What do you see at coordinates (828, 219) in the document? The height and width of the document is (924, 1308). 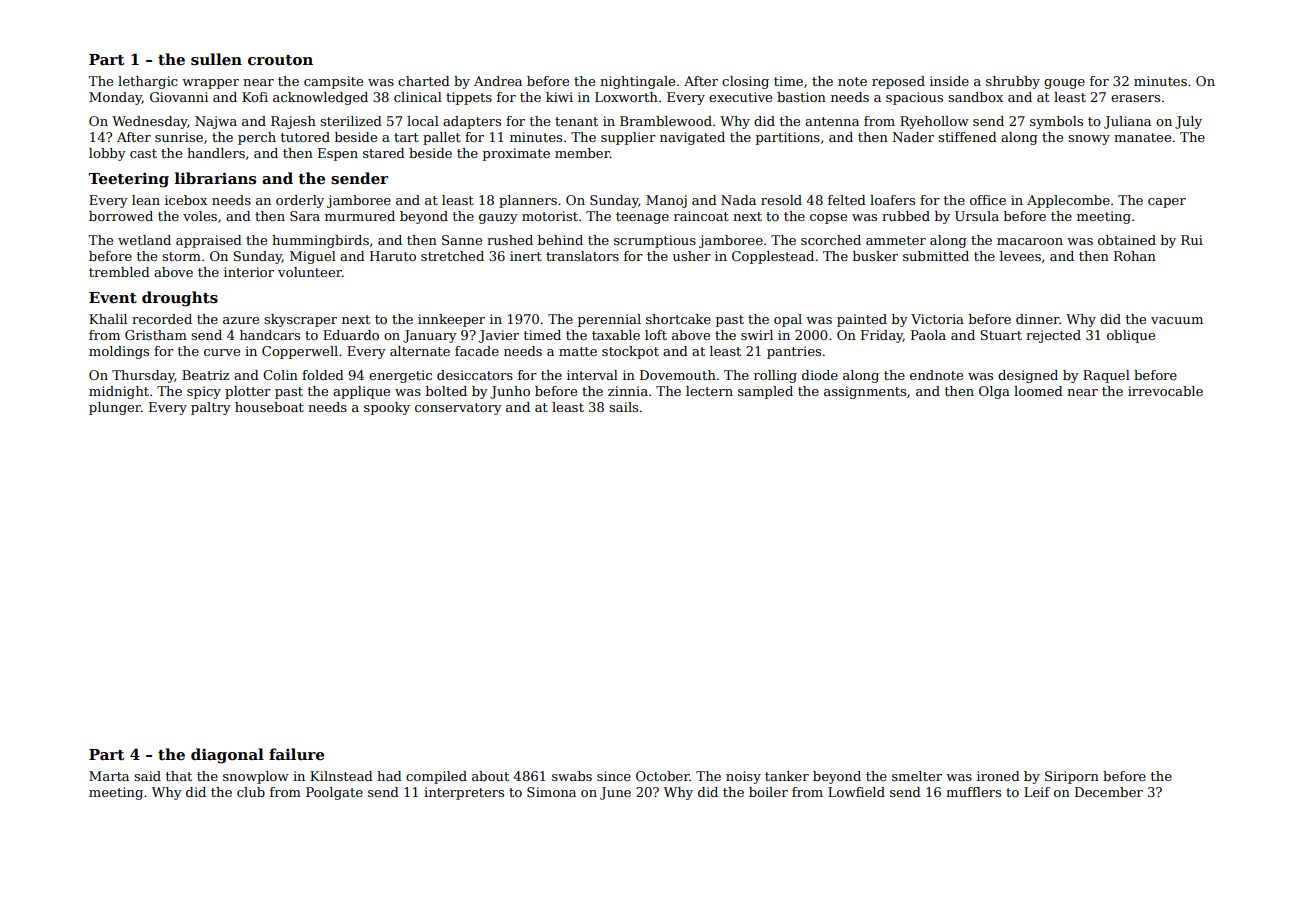 I see `copse` at bounding box center [828, 219].
